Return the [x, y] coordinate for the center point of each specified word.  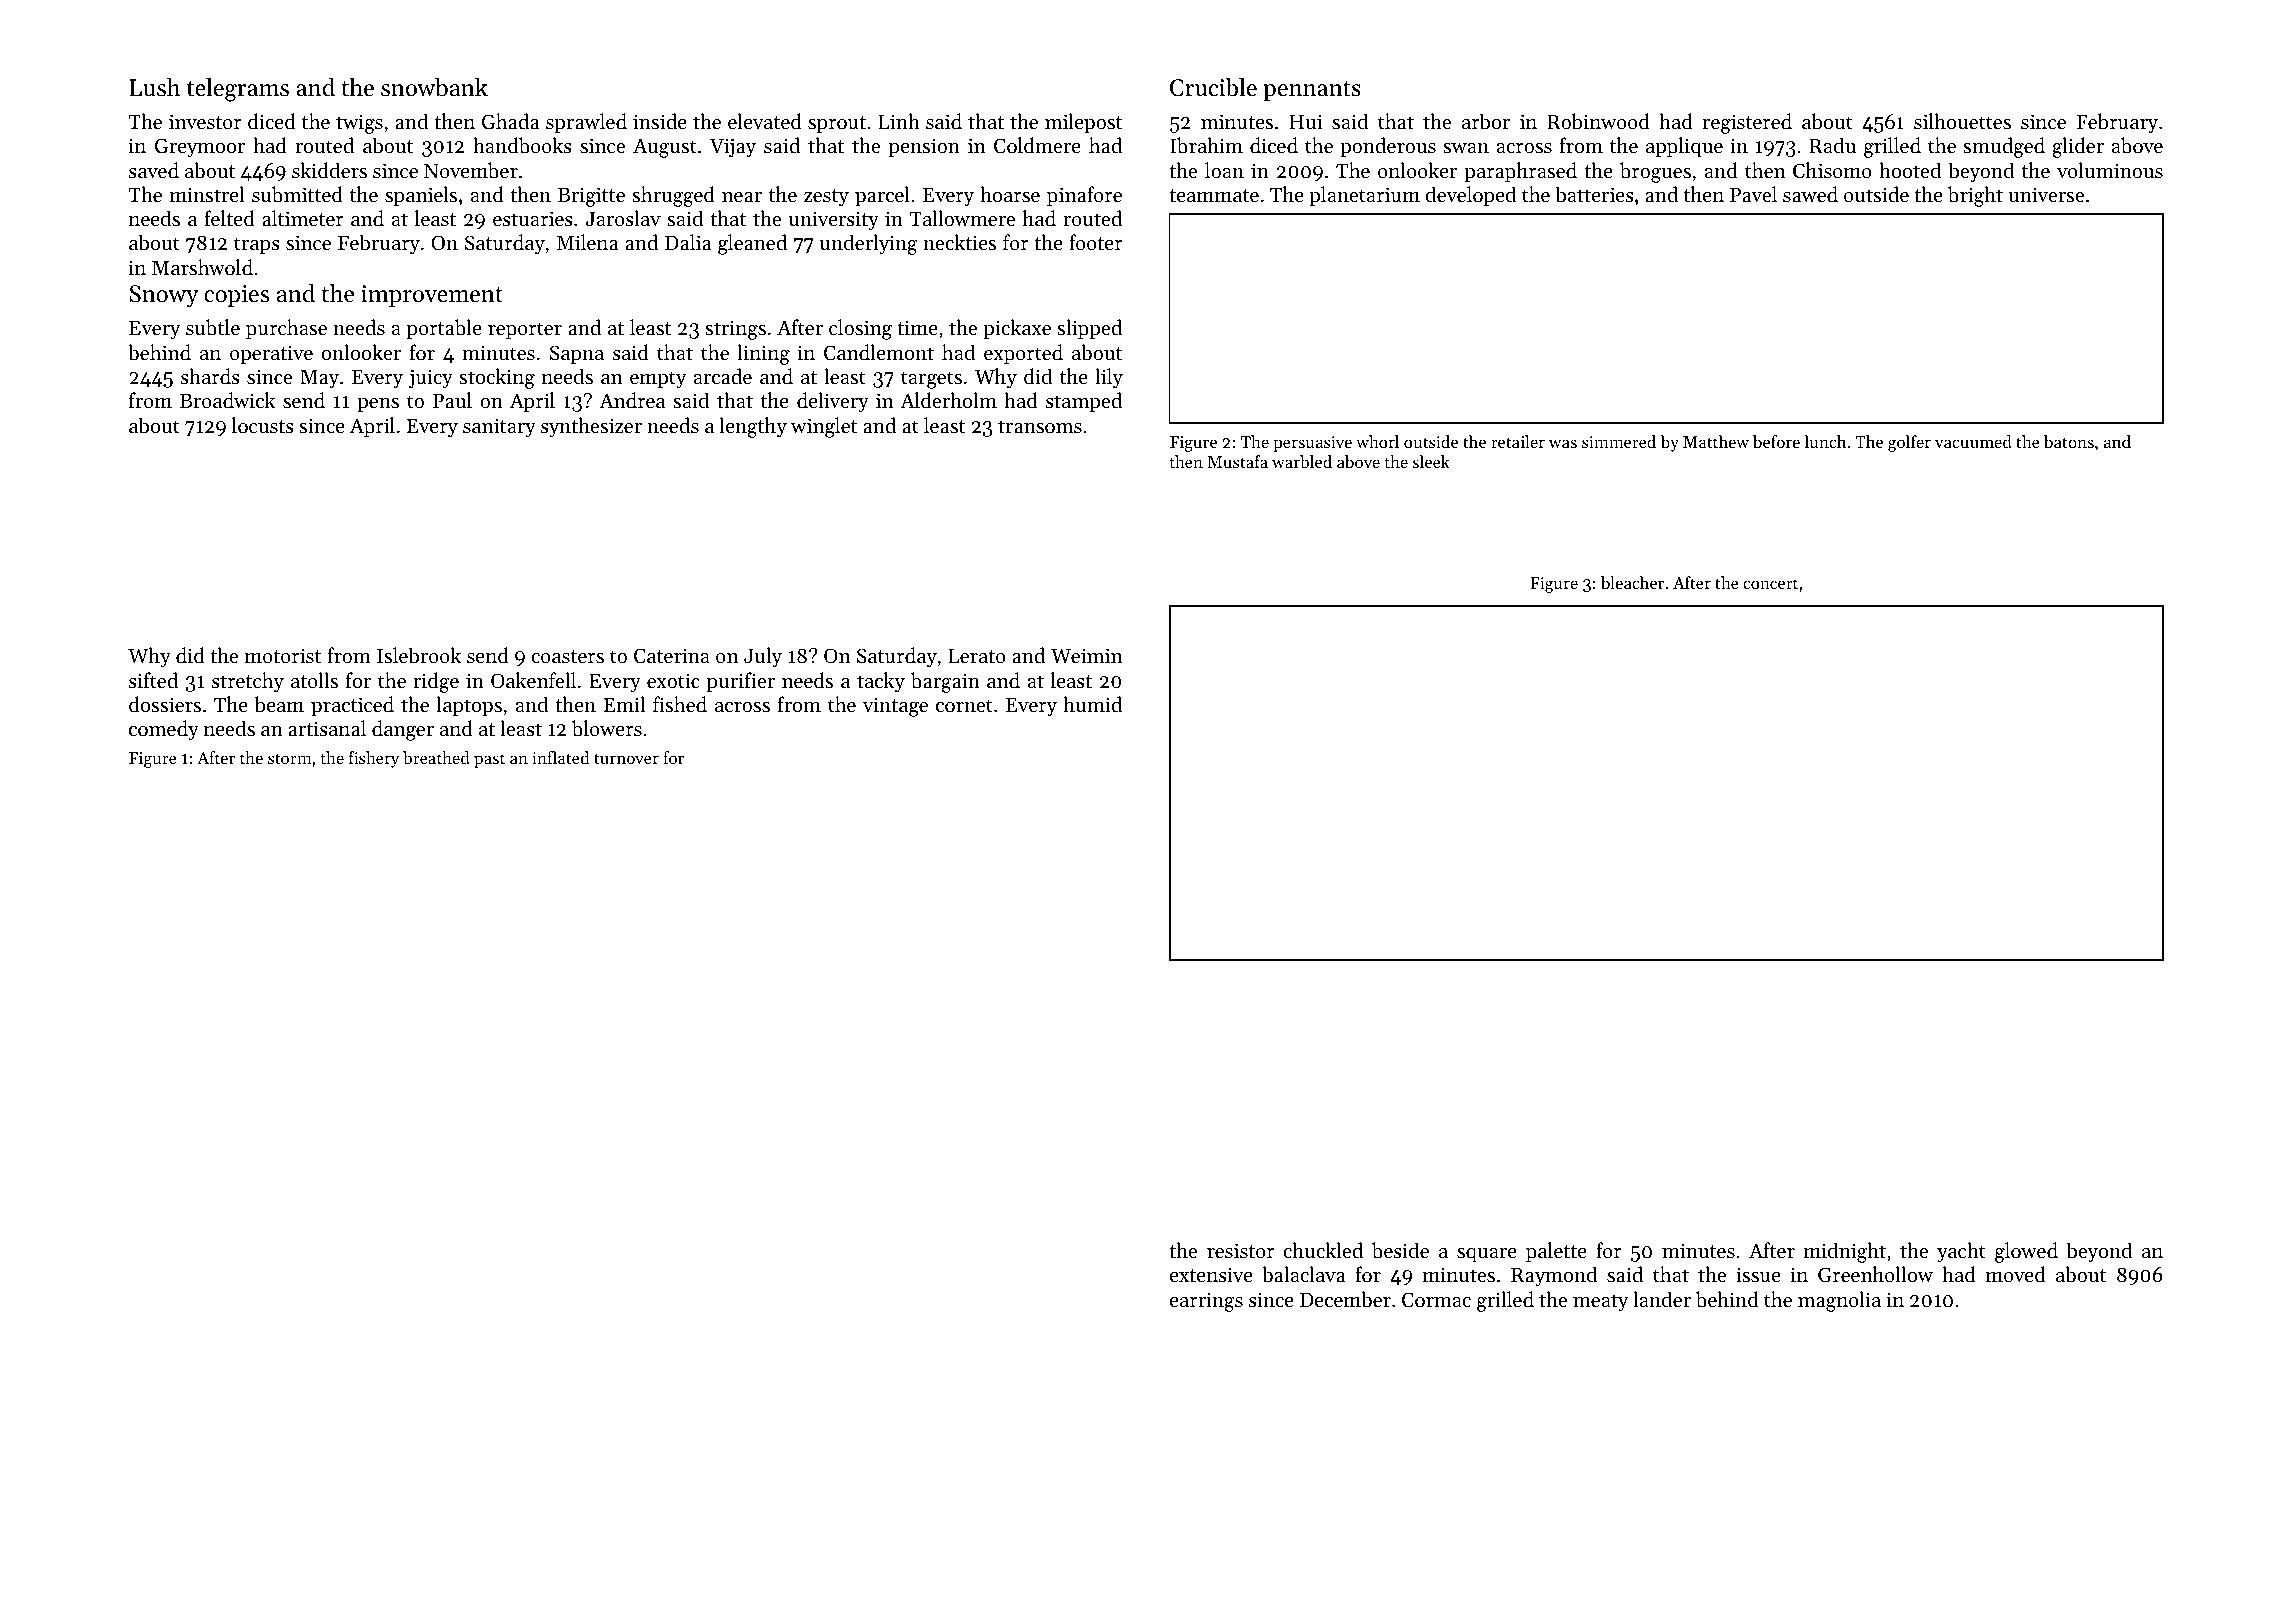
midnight [1845, 1252]
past [489, 760]
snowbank [434, 87]
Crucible [1213, 87]
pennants [1312, 91]
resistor [1241, 1251]
